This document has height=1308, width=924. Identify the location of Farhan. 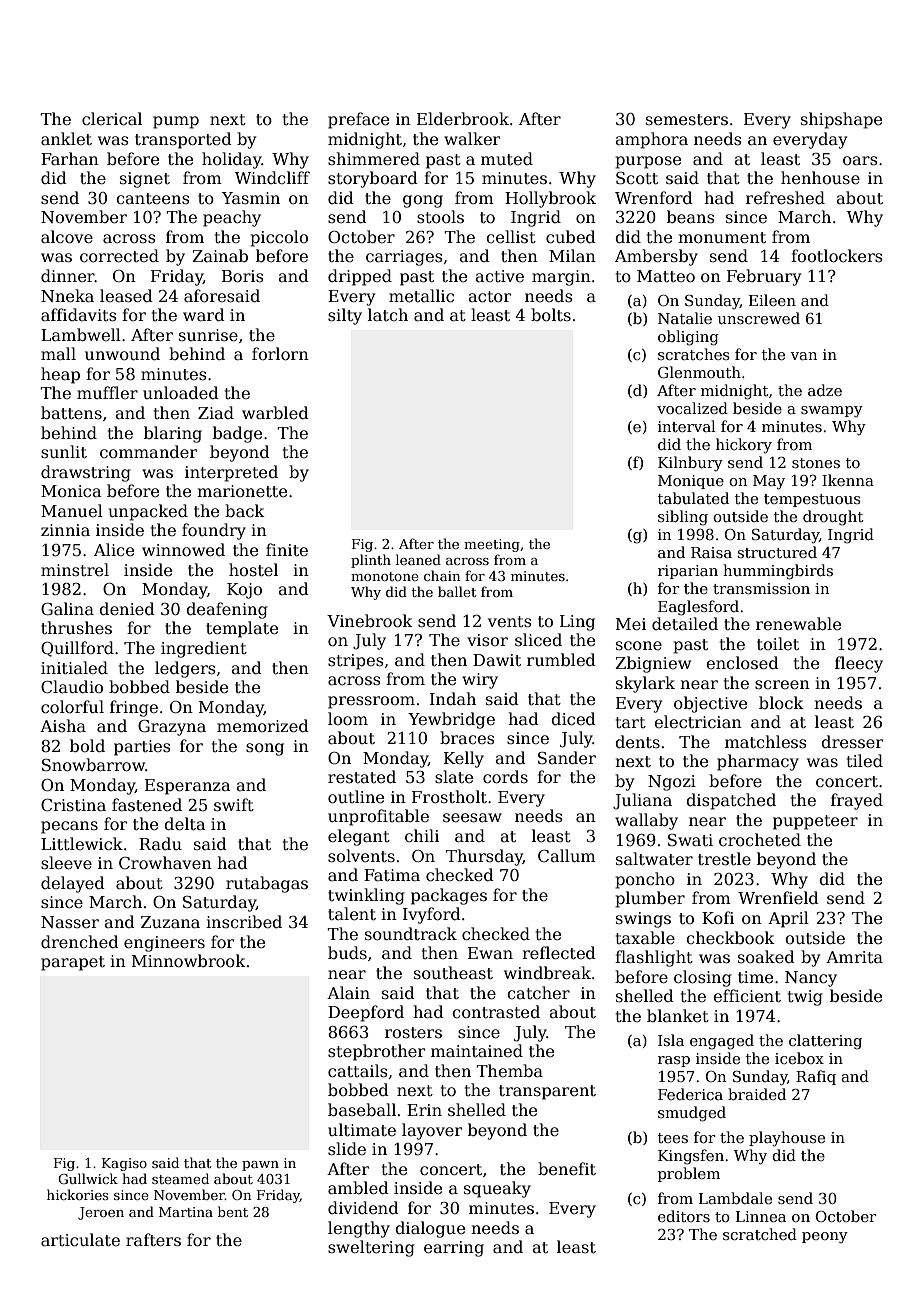
(70, 159).
